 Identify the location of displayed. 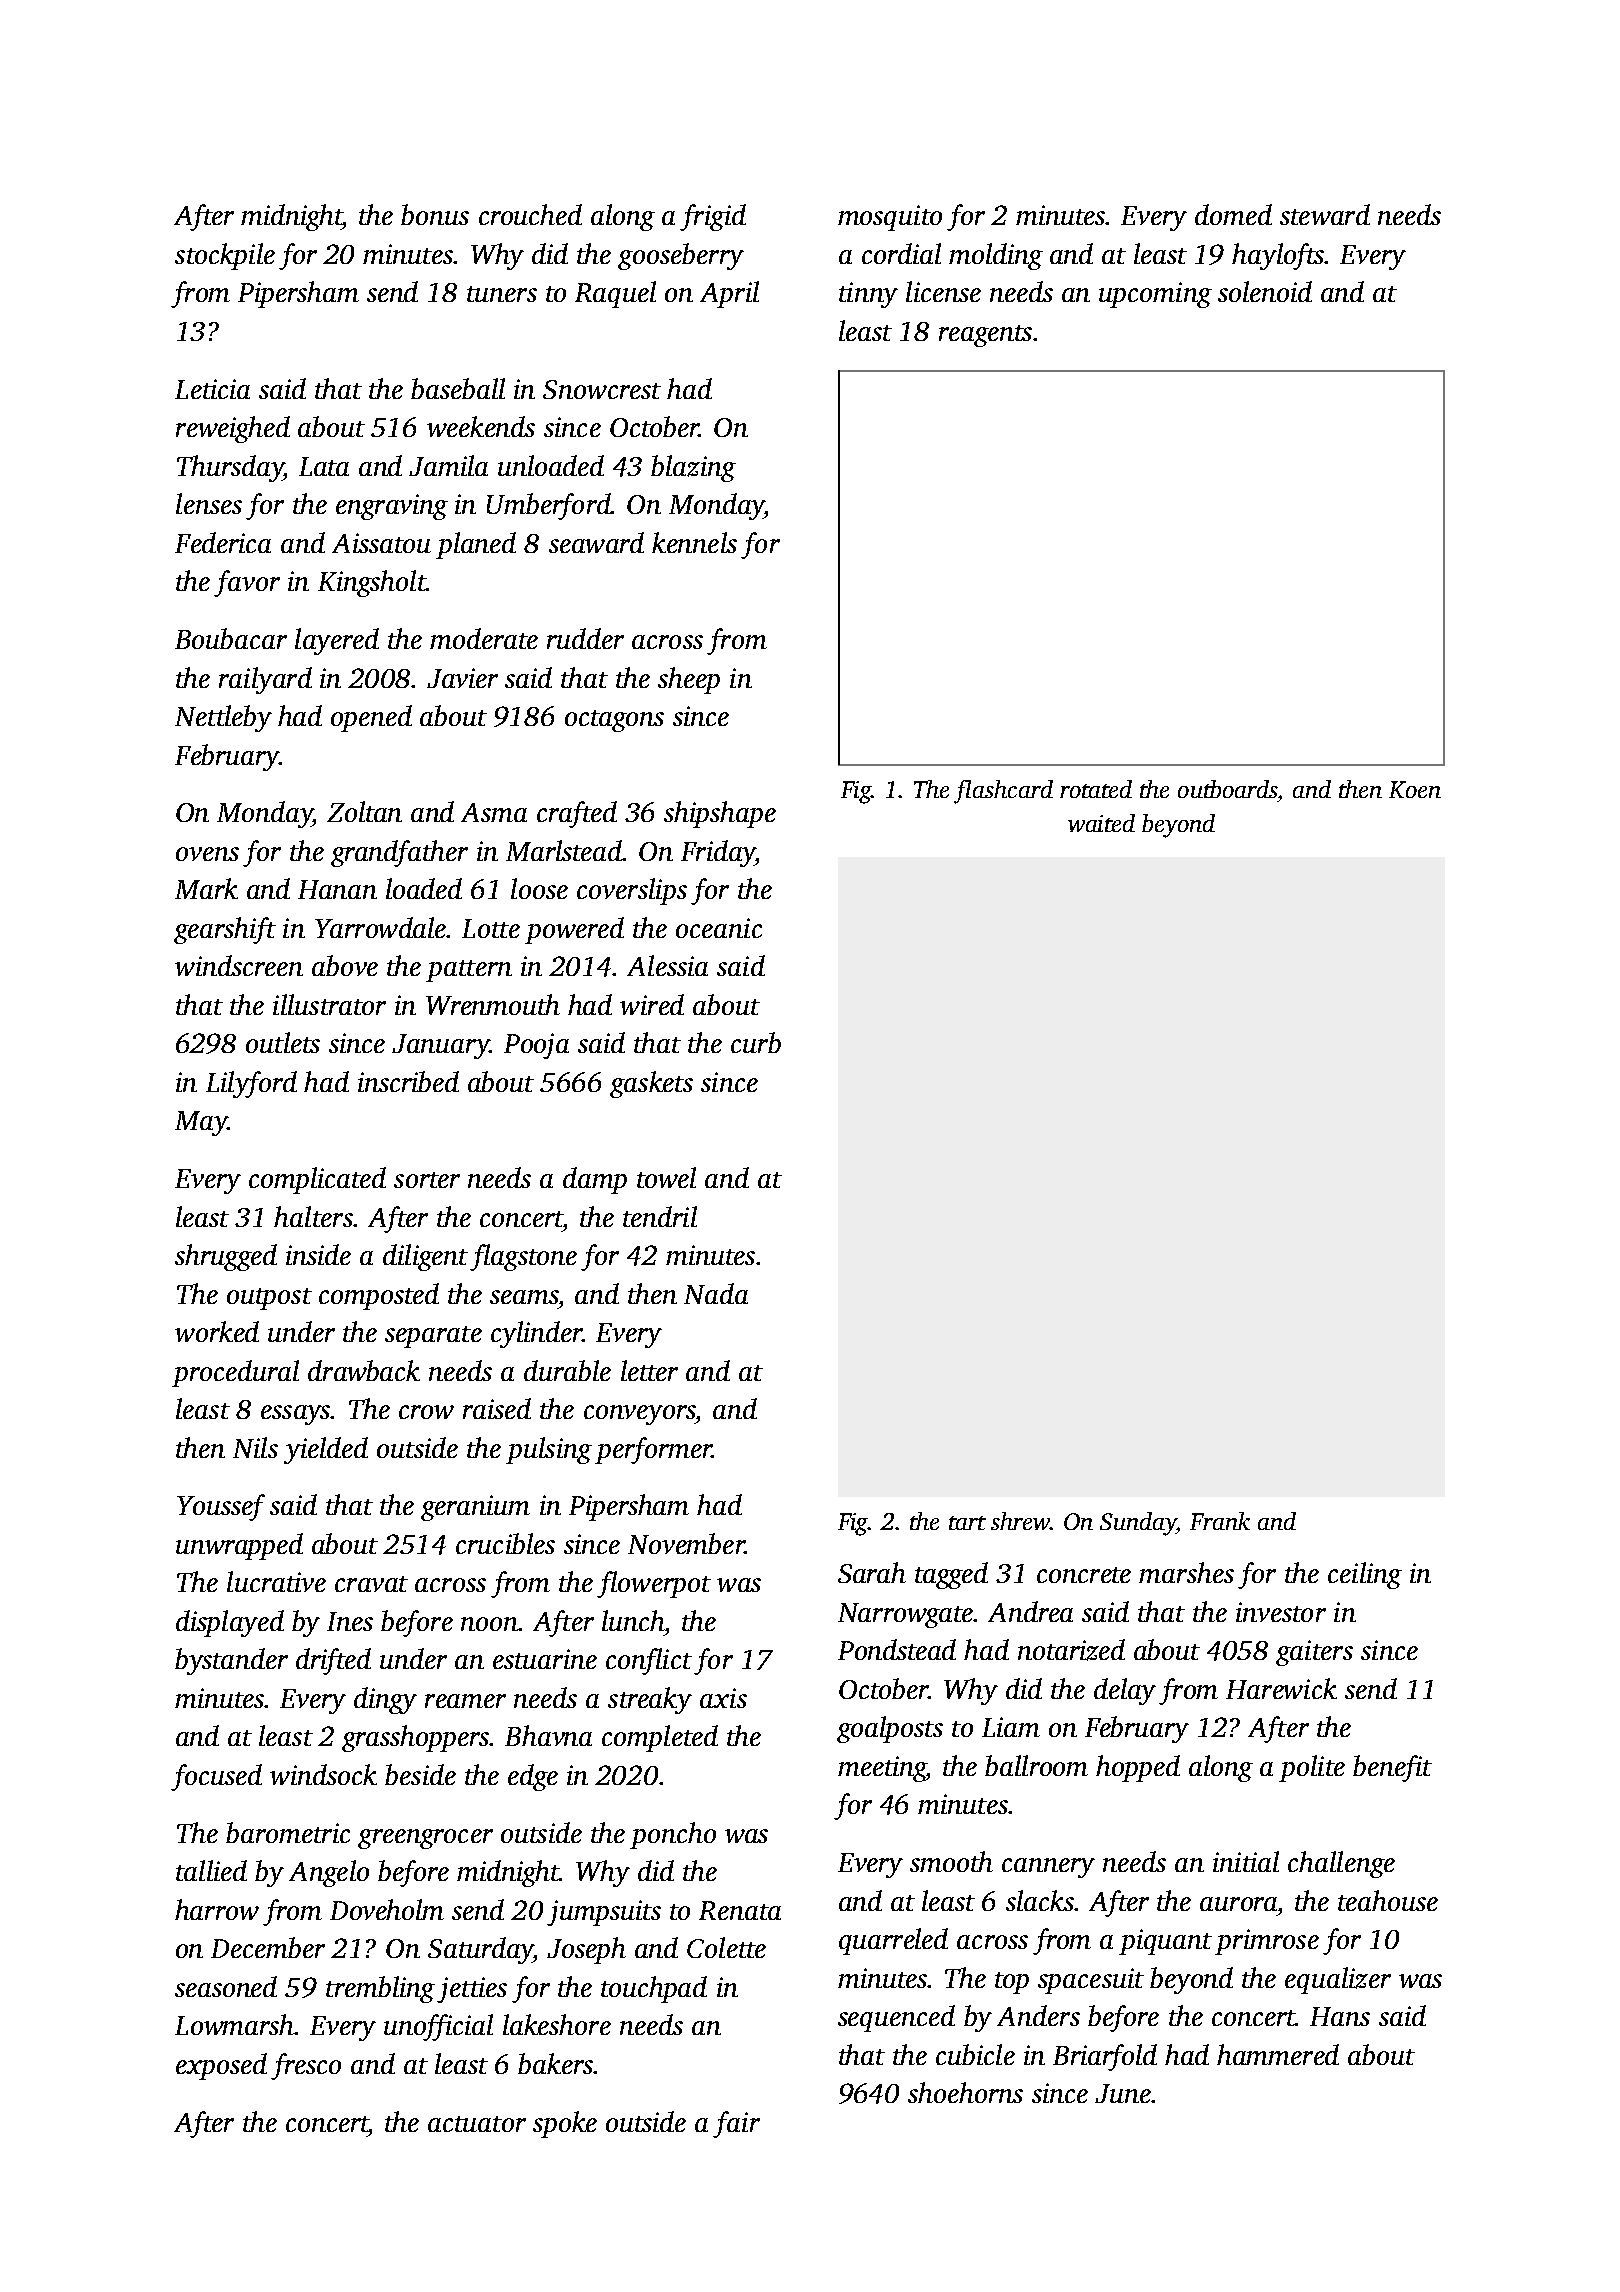
(230, 1623).
